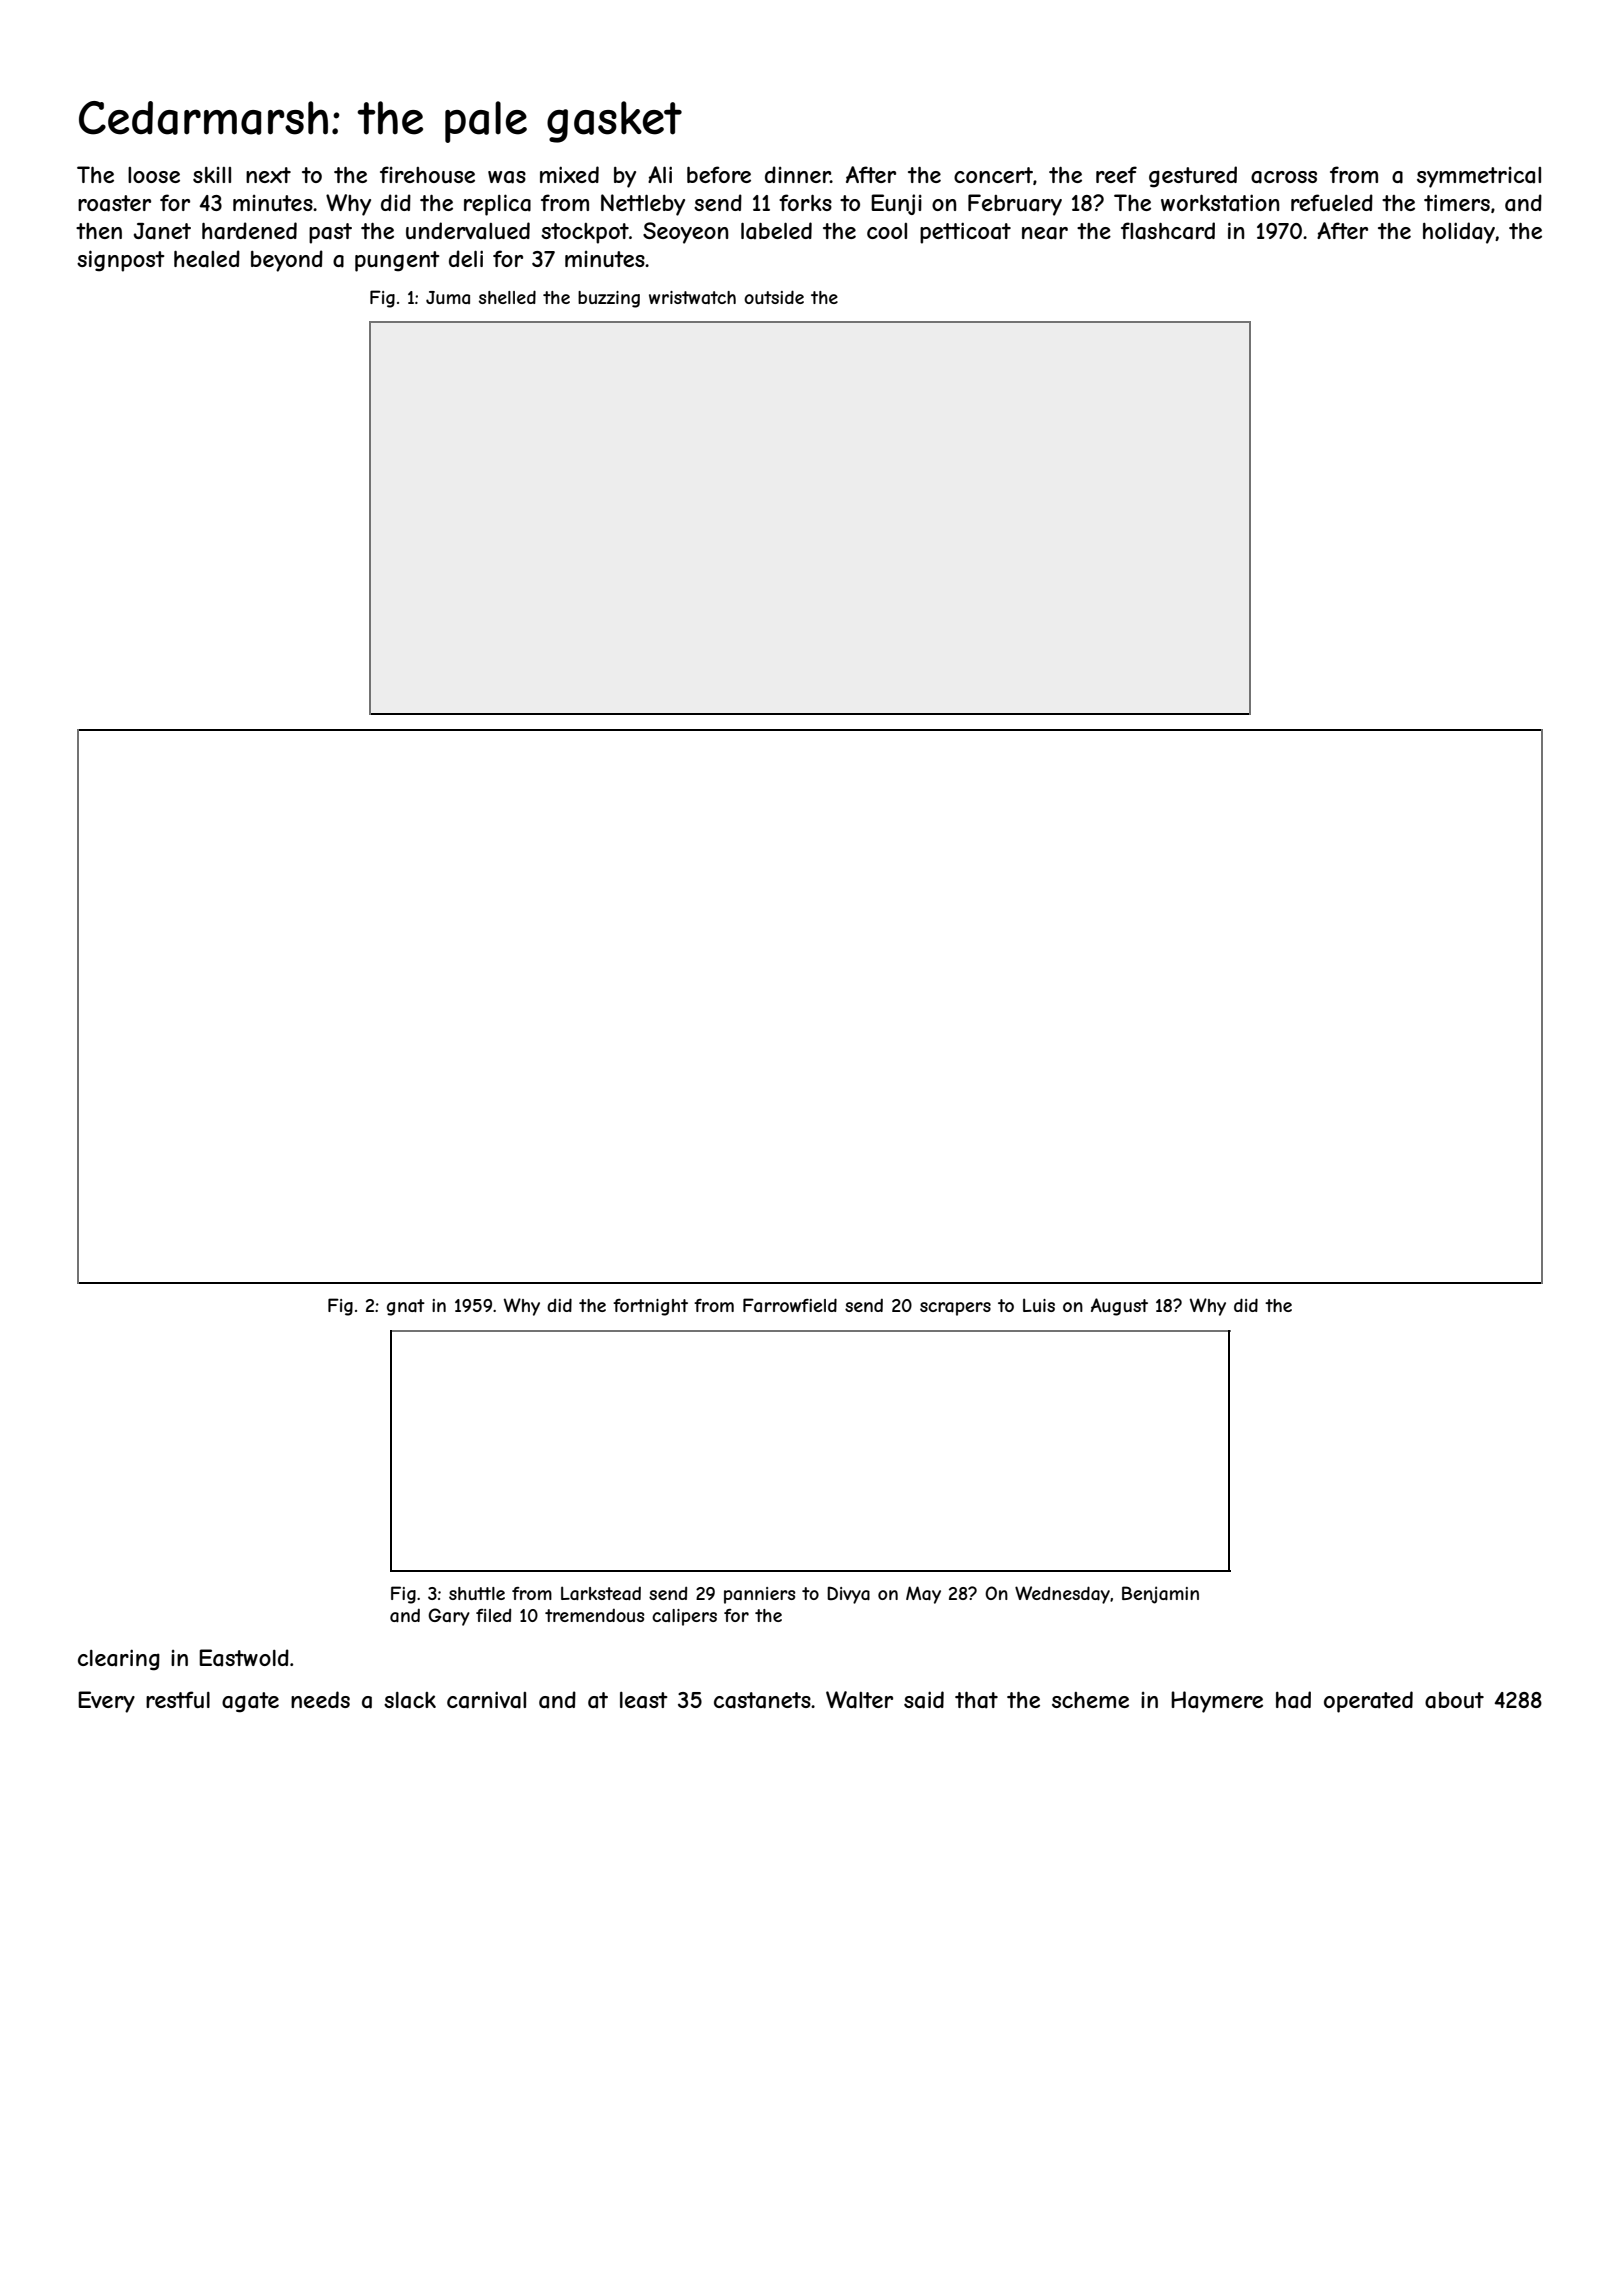  What do you see at coordinates (798, 174) in the document?
I see `dinner` at bounding box center [798, 174].
